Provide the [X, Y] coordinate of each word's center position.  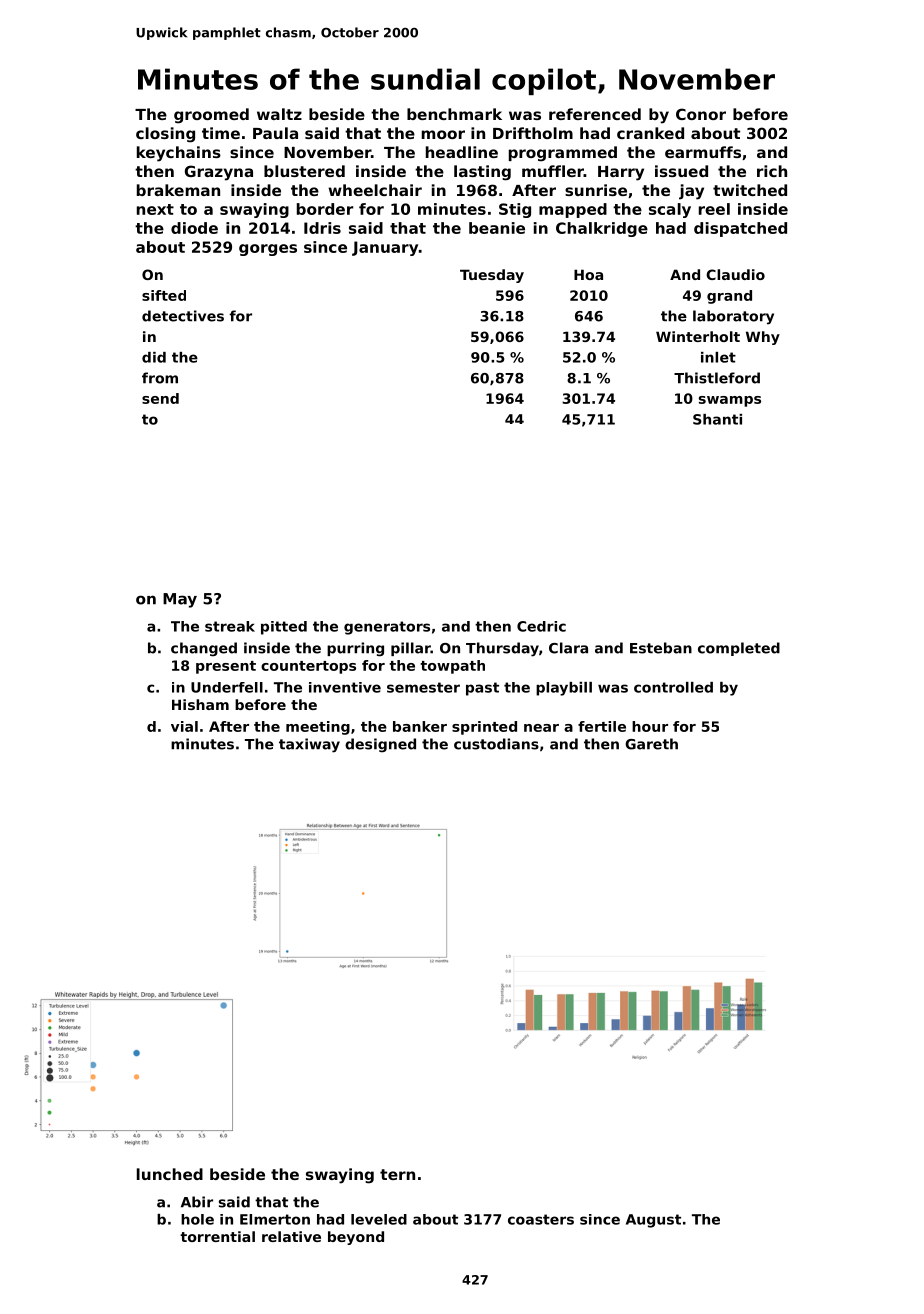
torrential [217, 1236]
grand [729, 297]
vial [184, 726]
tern [397, 1174]
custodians [496, 744]
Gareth [651, 744]
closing [165, 135]
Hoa [588, 274]
